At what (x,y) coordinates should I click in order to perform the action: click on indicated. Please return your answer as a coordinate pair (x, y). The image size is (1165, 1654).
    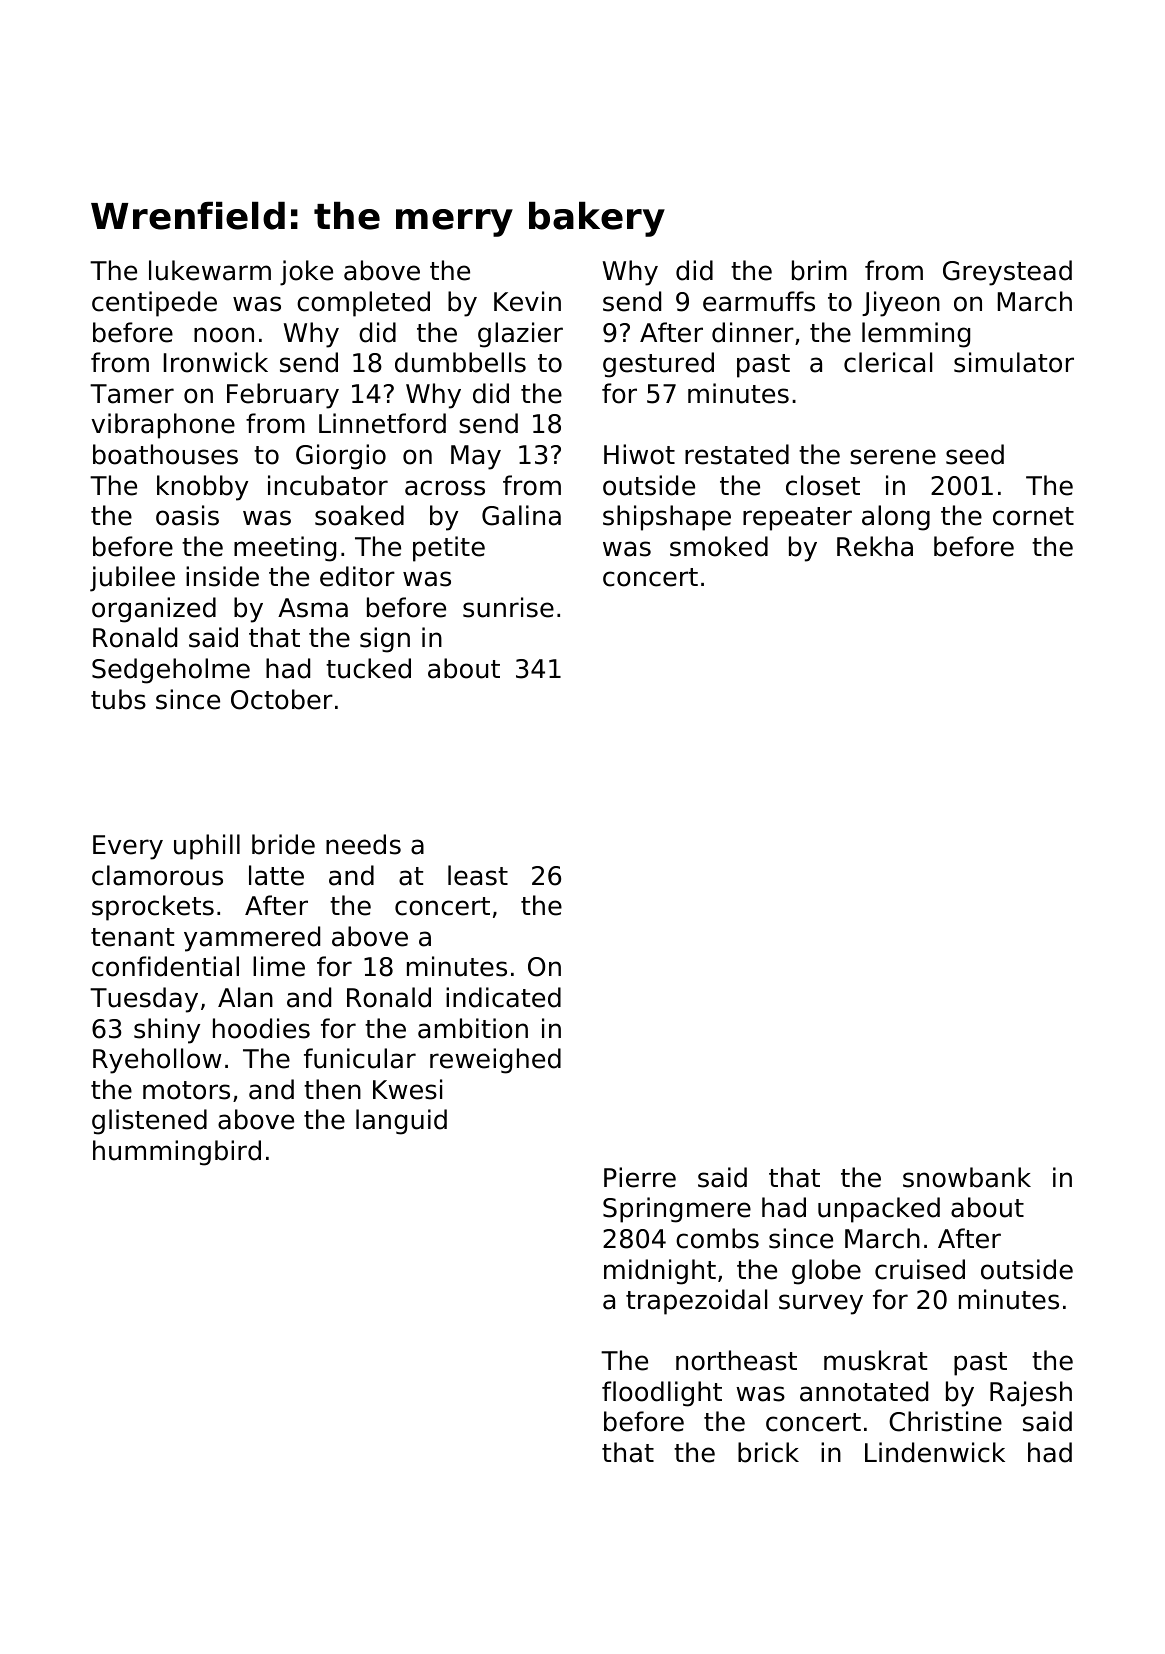
    Looking at the image, I should click on (503, 997).
